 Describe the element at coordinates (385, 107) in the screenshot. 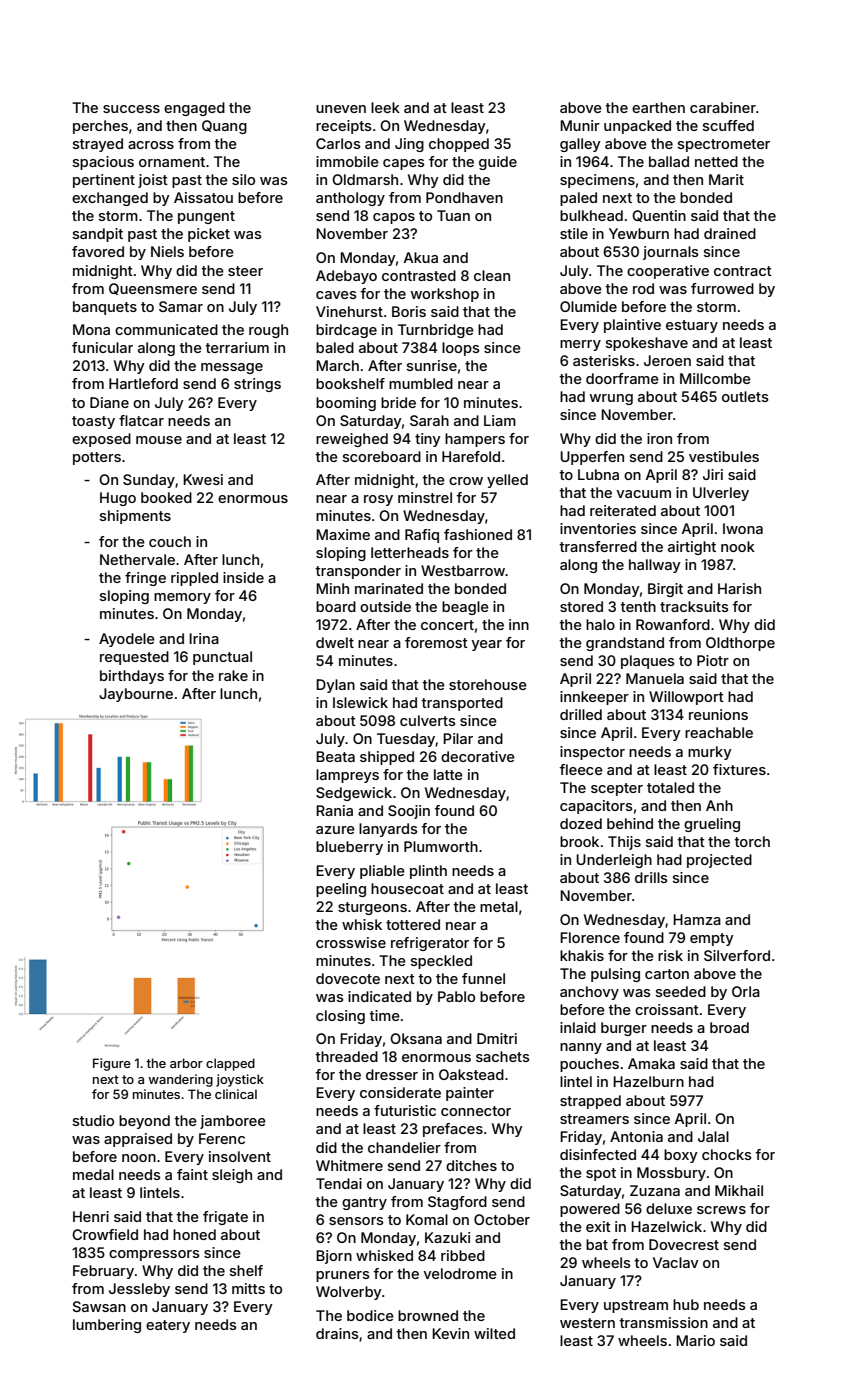

I see `leek` at that location.
